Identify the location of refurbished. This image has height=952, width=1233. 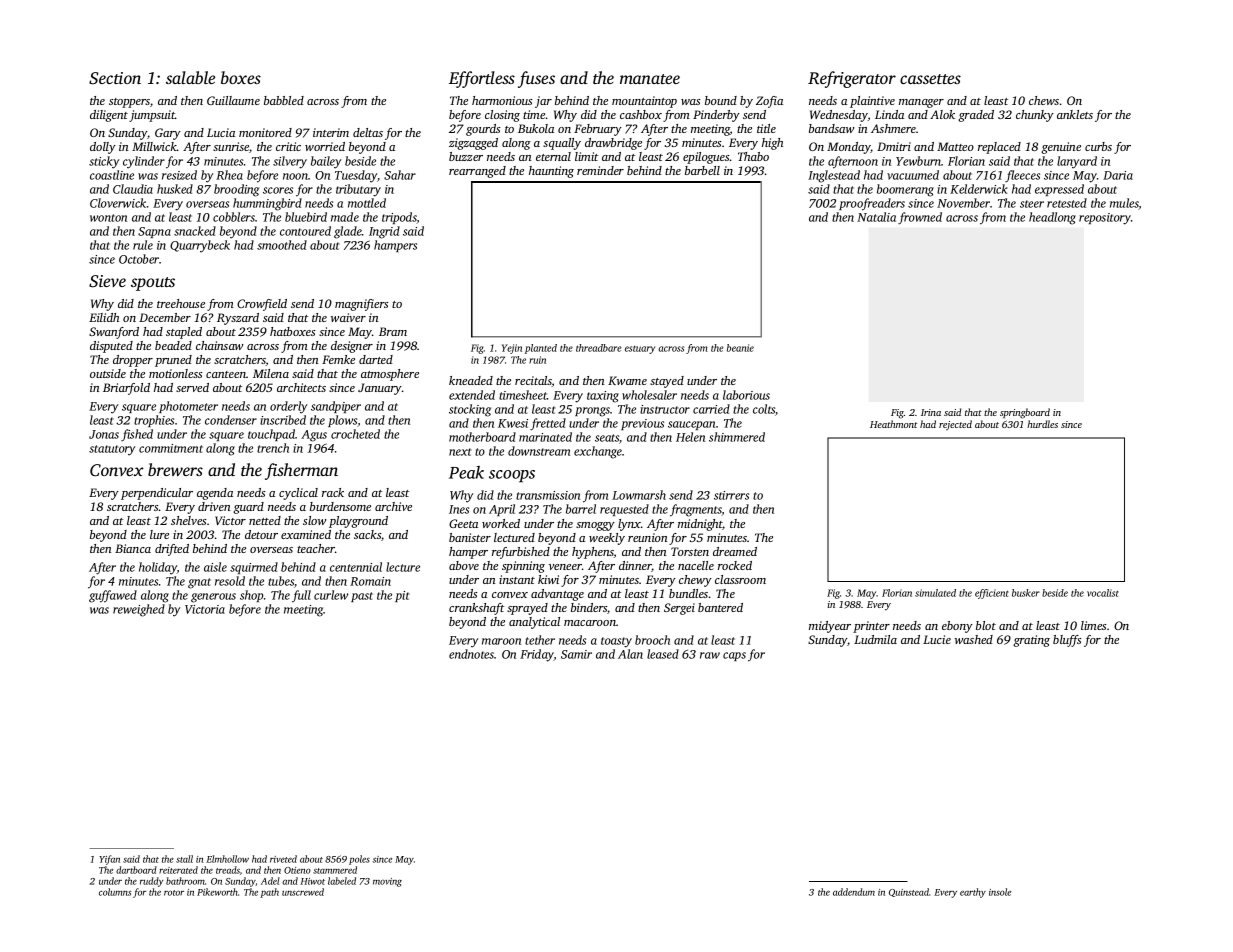
(521, 553).
